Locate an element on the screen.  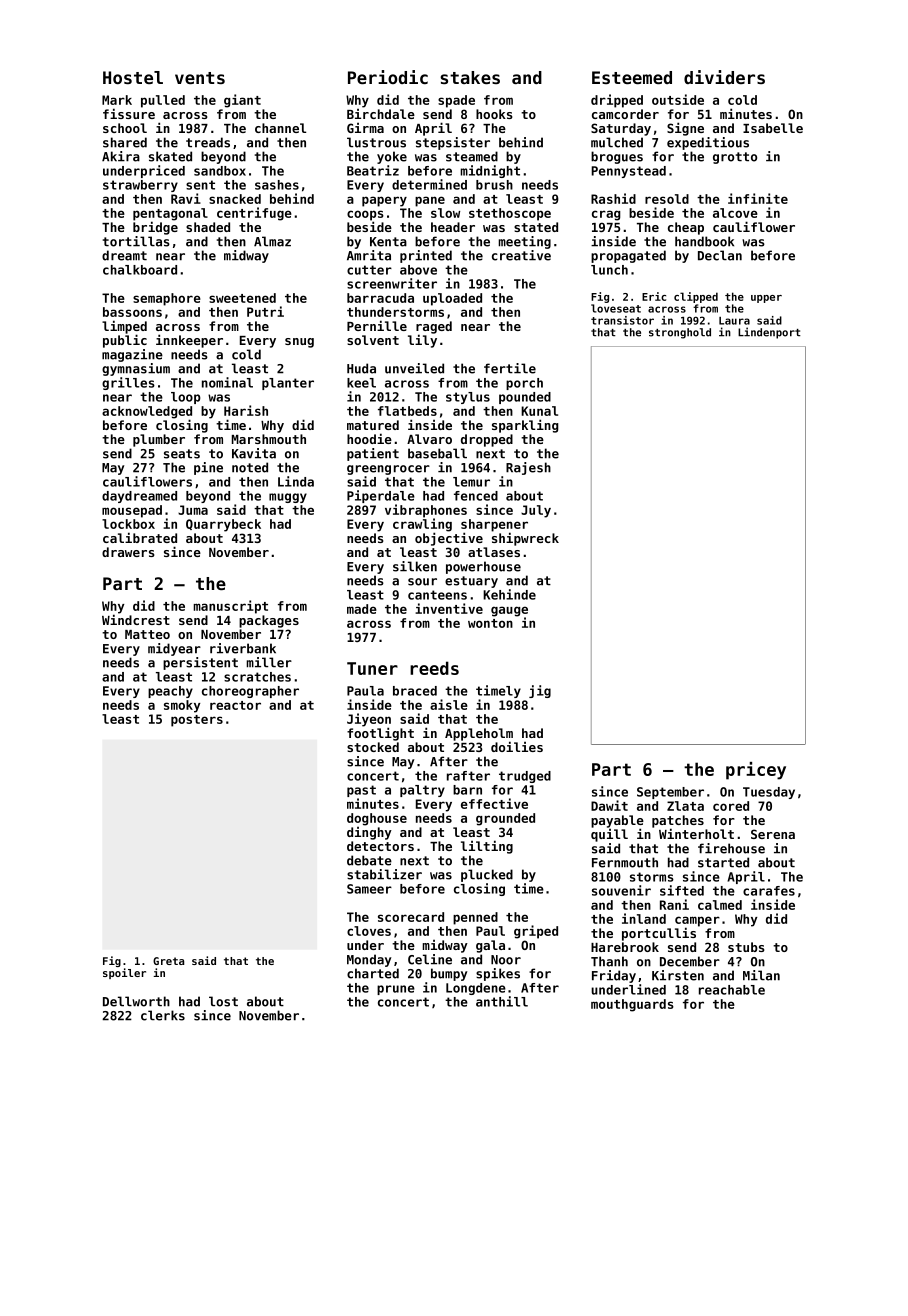
stakes is located at coordinates (470, 77).
